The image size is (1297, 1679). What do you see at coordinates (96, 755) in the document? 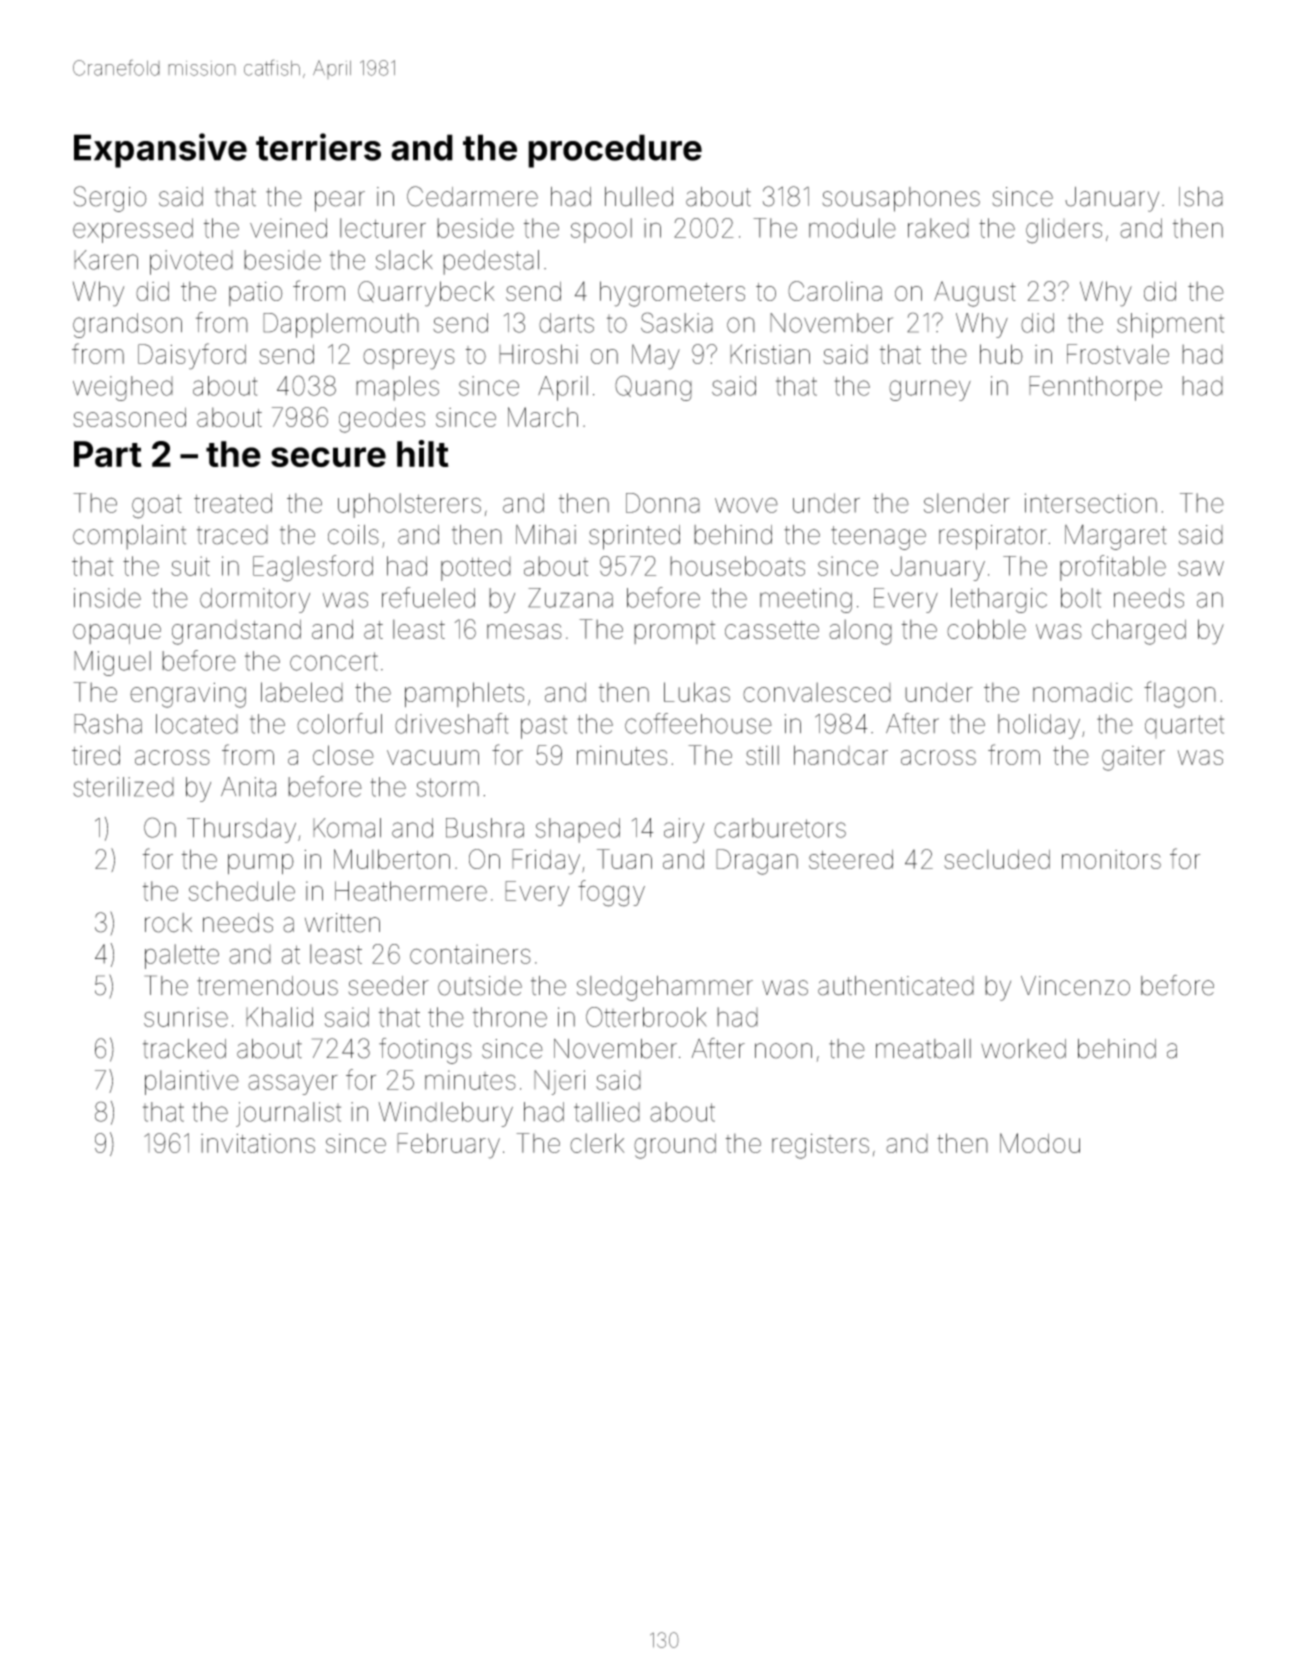
I see `tired` at bounding box center [96, 755].
